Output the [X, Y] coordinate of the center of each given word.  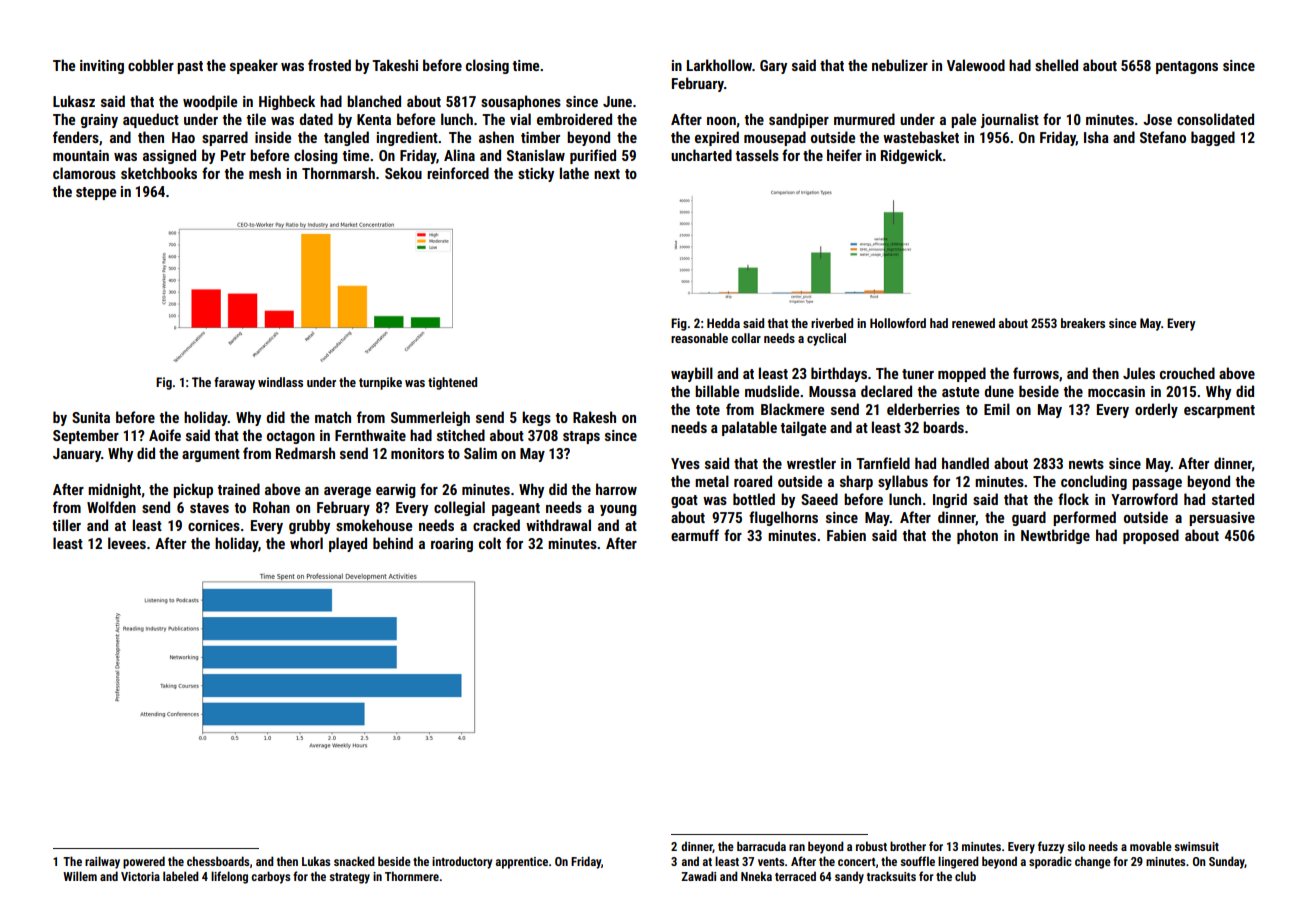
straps [581, 437]
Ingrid [950, 500]
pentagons [1187, 67]
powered [144, 862]
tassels [757, 155]
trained [238, 489]
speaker [254, 66]
